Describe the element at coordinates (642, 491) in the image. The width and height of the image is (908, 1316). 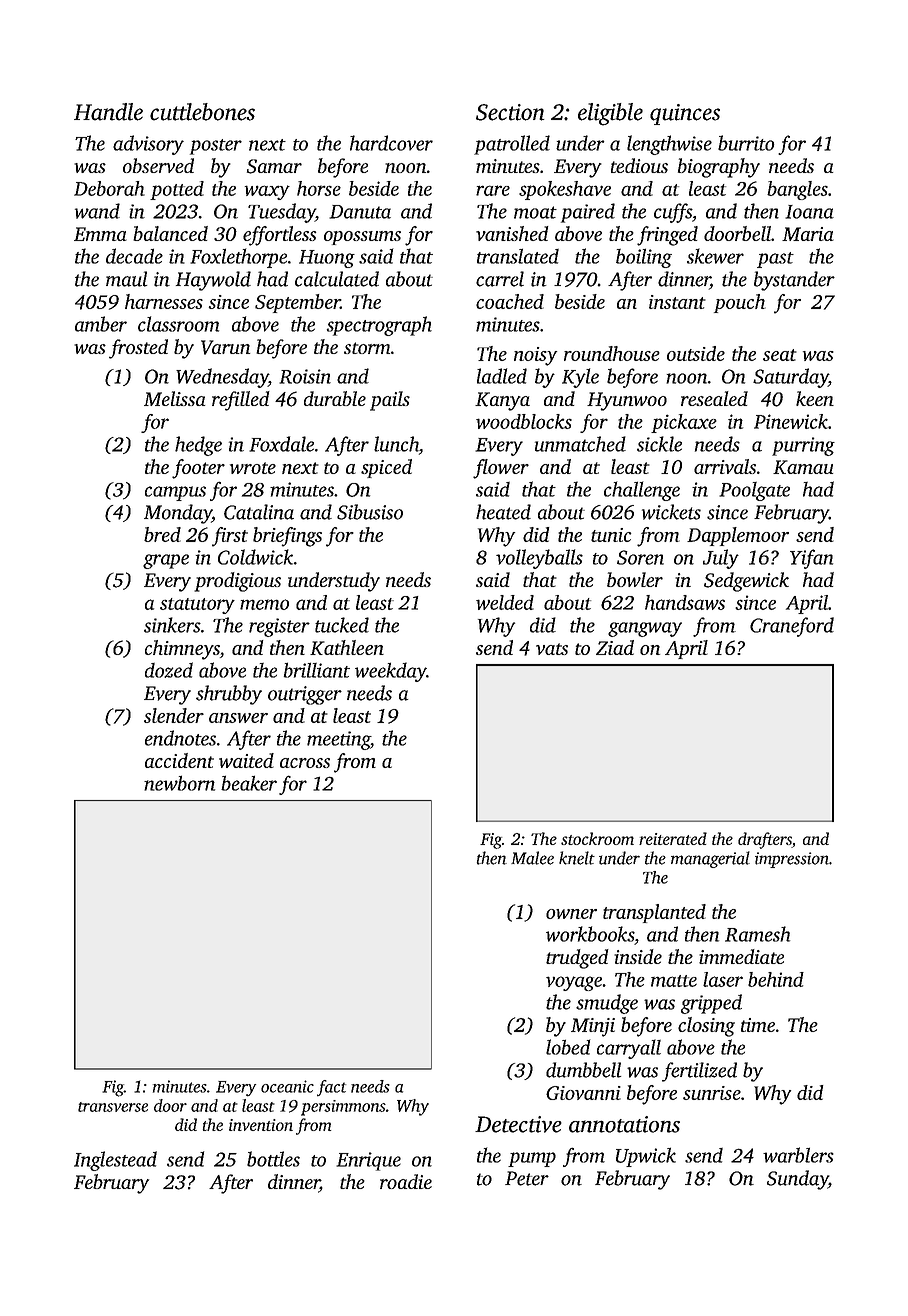
I see `challenge` at that location.
